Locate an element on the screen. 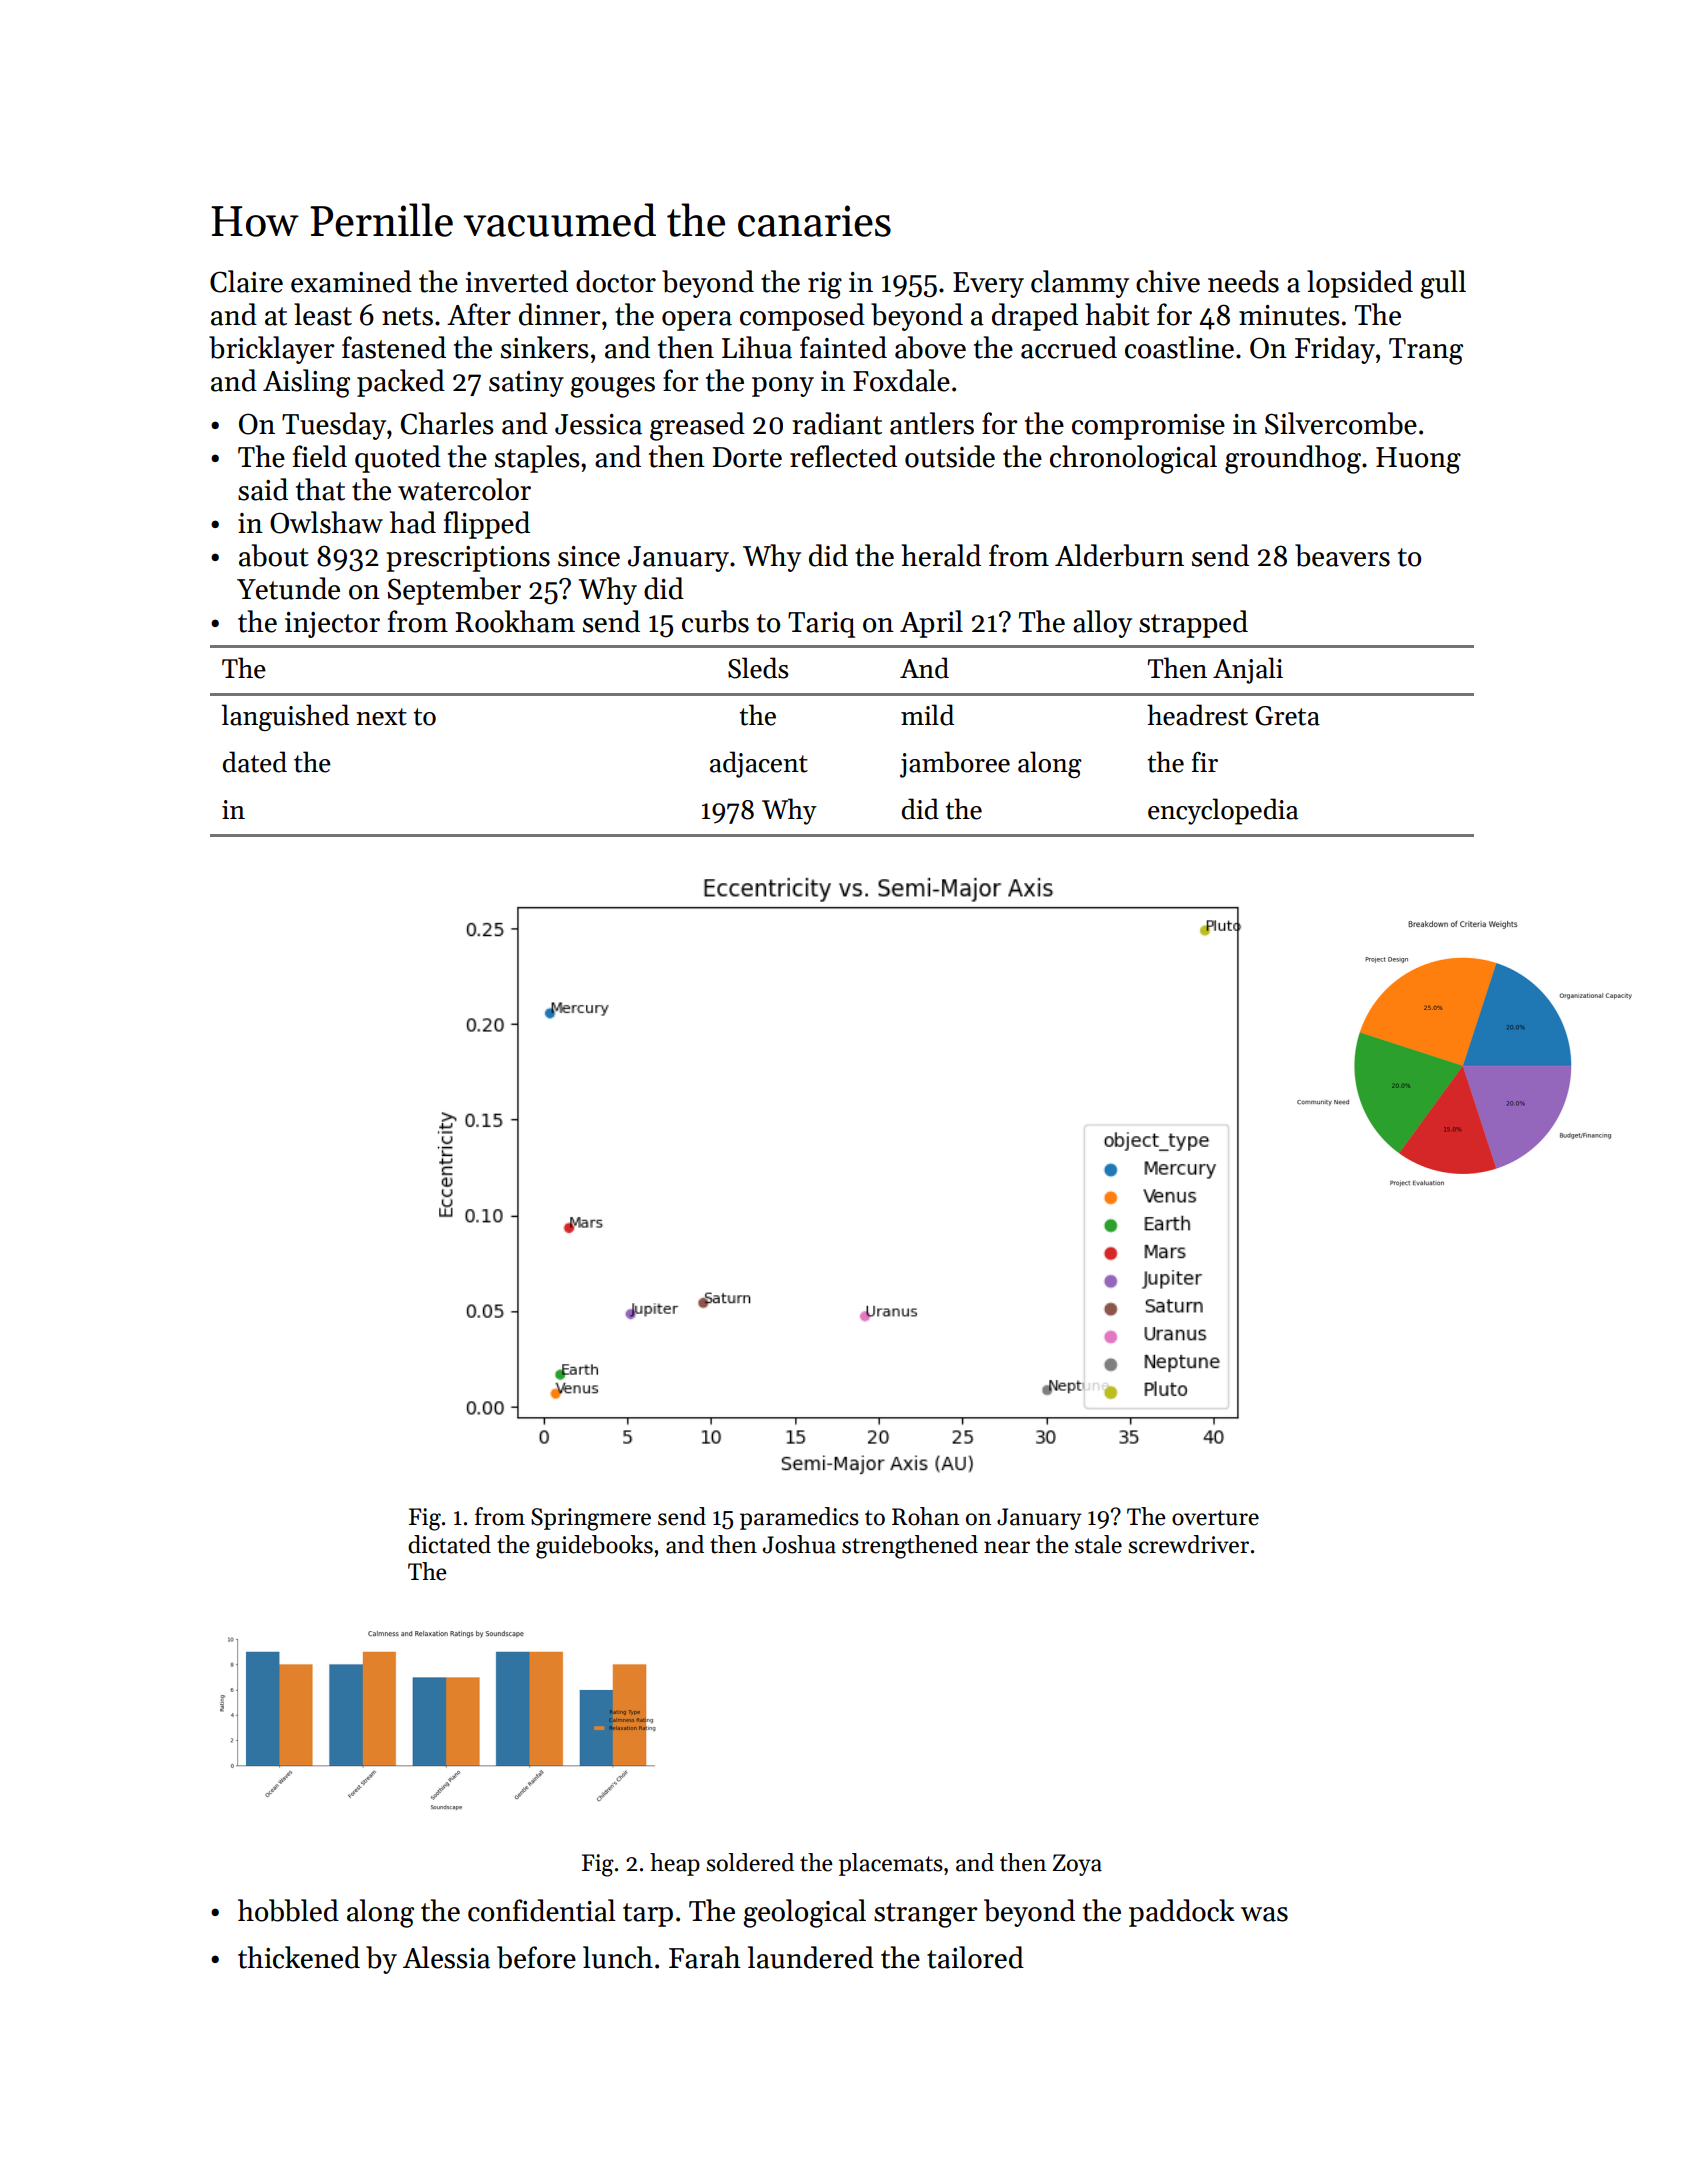  dictated is located at coordinates (449, 1544).
